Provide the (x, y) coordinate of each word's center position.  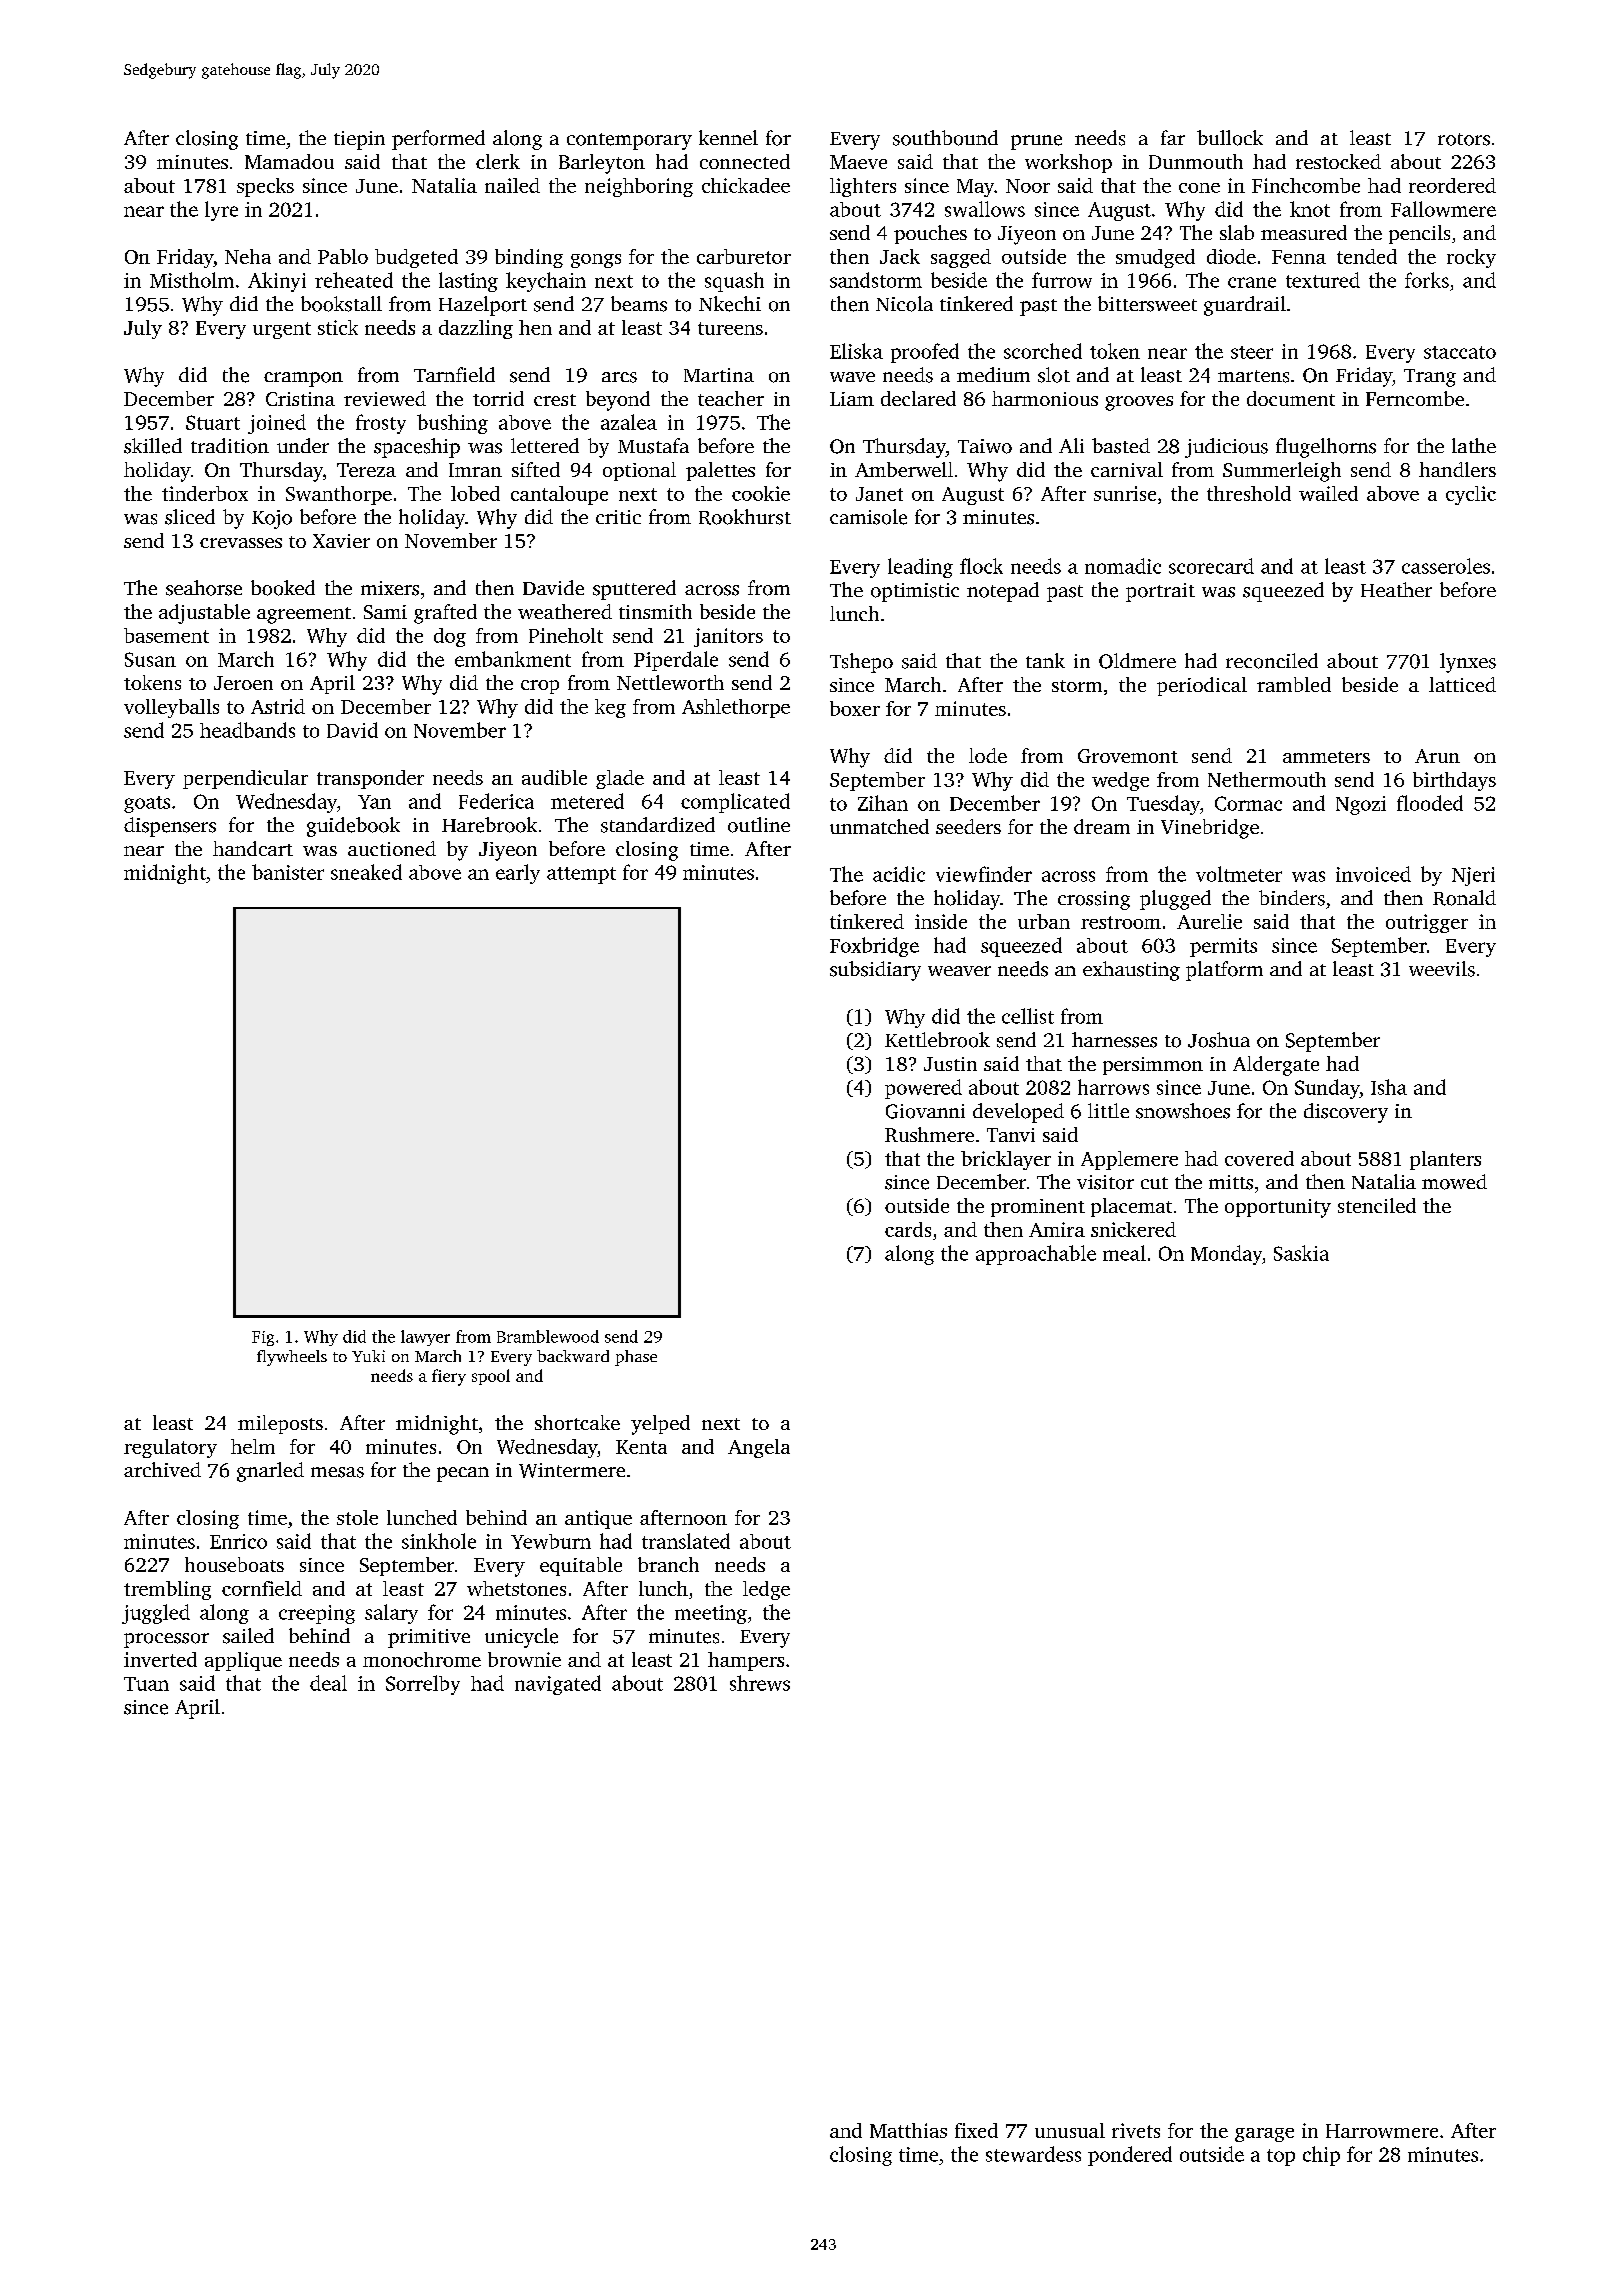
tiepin (359, 140)
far (1173, 137)
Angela (759, 1448)
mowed (1454, 1182)
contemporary (629, 141)
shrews (760, 1683)
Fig (263, 1338)
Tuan (146, 1684)
